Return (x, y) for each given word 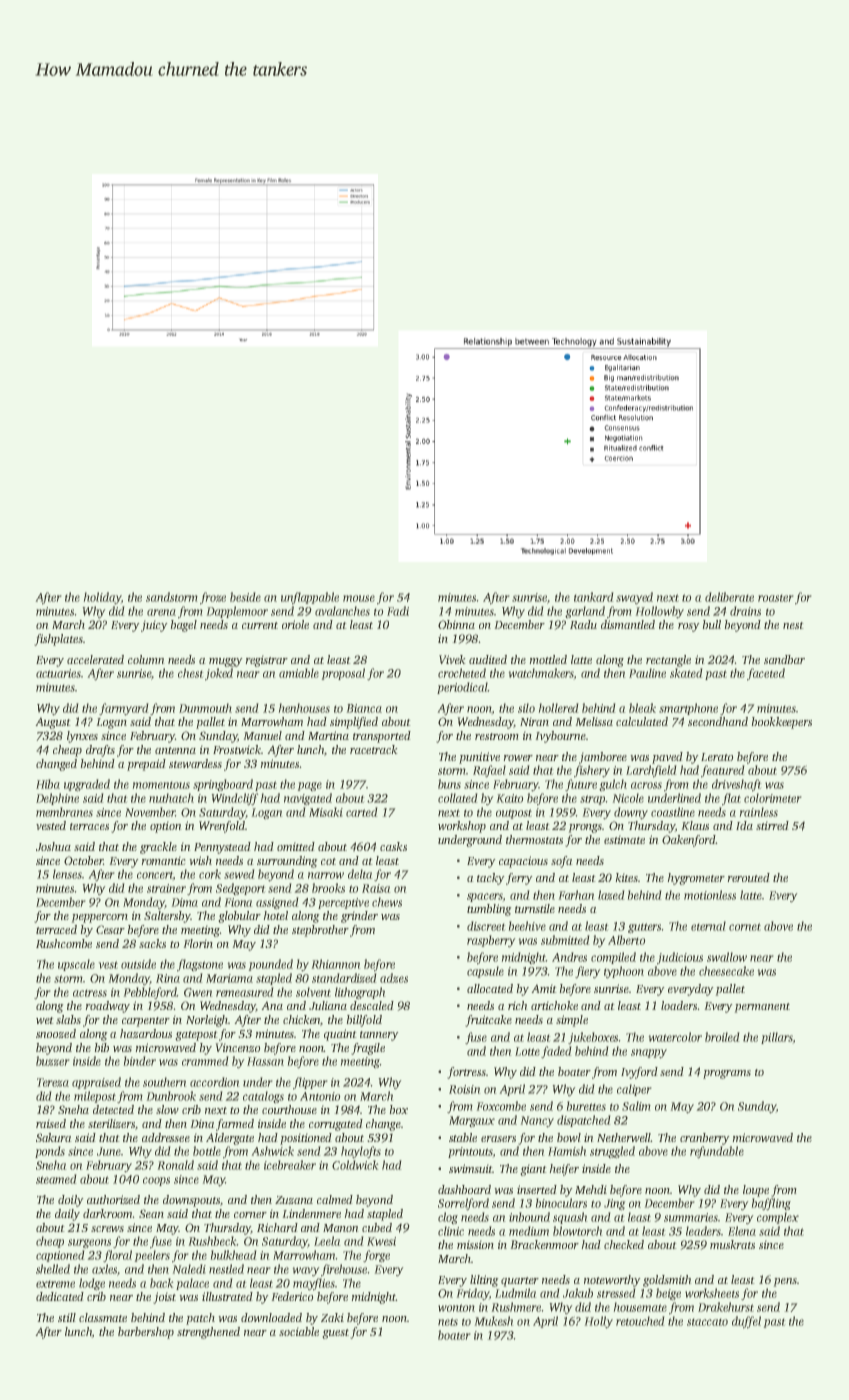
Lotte (527, 1051)
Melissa (594, 721)
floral (117, 1256)
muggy (226, 662)
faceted (766, 674)
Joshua (53, 846)
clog (448, 1218)
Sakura (54, 1137)
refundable (717, 1152)
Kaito (510, 798)
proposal (343, 674)
